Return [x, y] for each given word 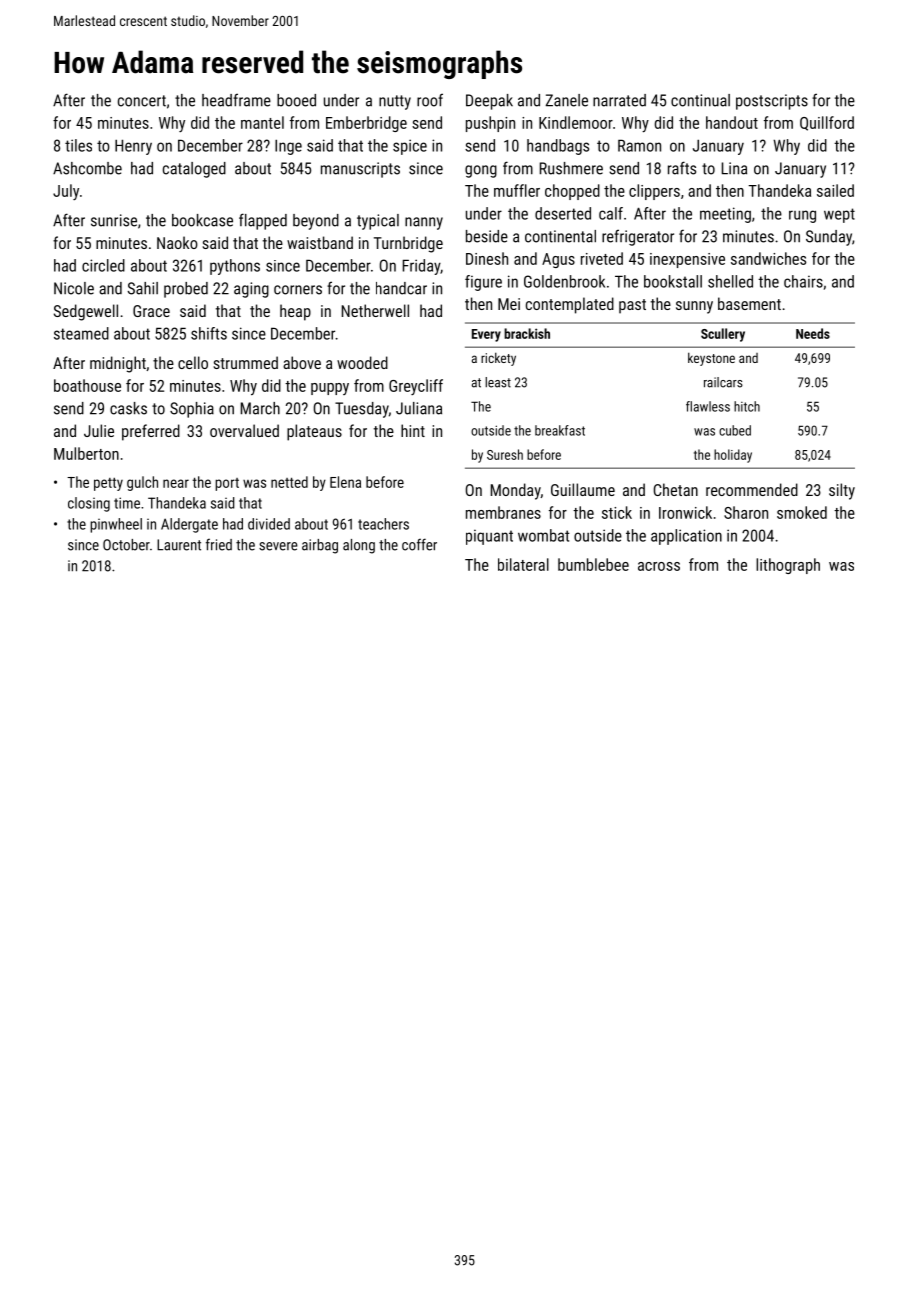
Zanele [567, 100]
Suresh [505, 454]
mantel [262, 122]
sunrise [114, 220]
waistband [320, 242]
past [632, 306]
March [260, 408]
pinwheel [116, 525]
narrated [619, 100]
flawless [708, 406]
